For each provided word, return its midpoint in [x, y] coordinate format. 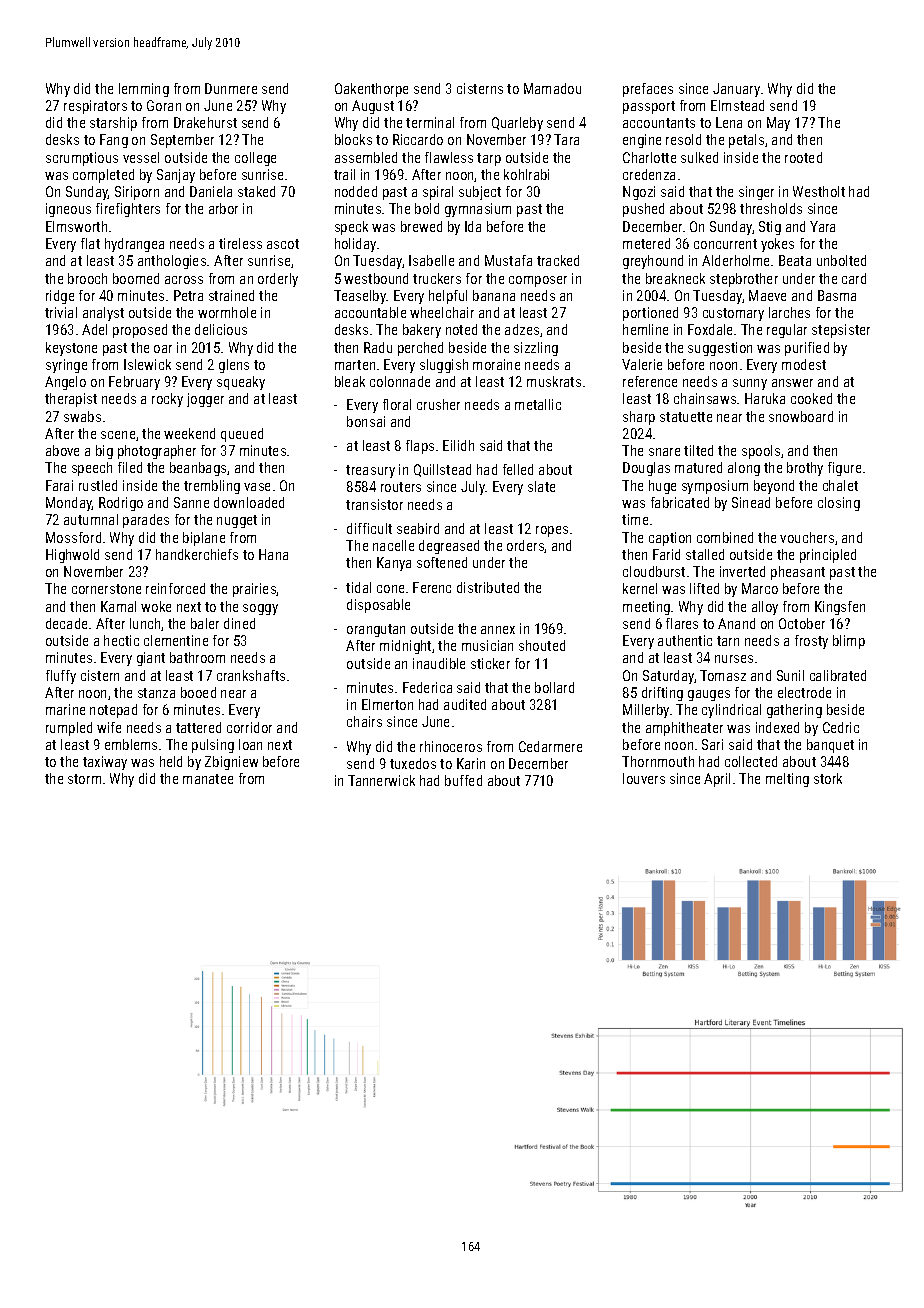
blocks [353, 139]
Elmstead [737, 105]
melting [787, 780]
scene [118, 435]
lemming [144, 90]
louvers [644, 778]
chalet [840, 485]
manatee [208, 779]
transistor [374, 504]
